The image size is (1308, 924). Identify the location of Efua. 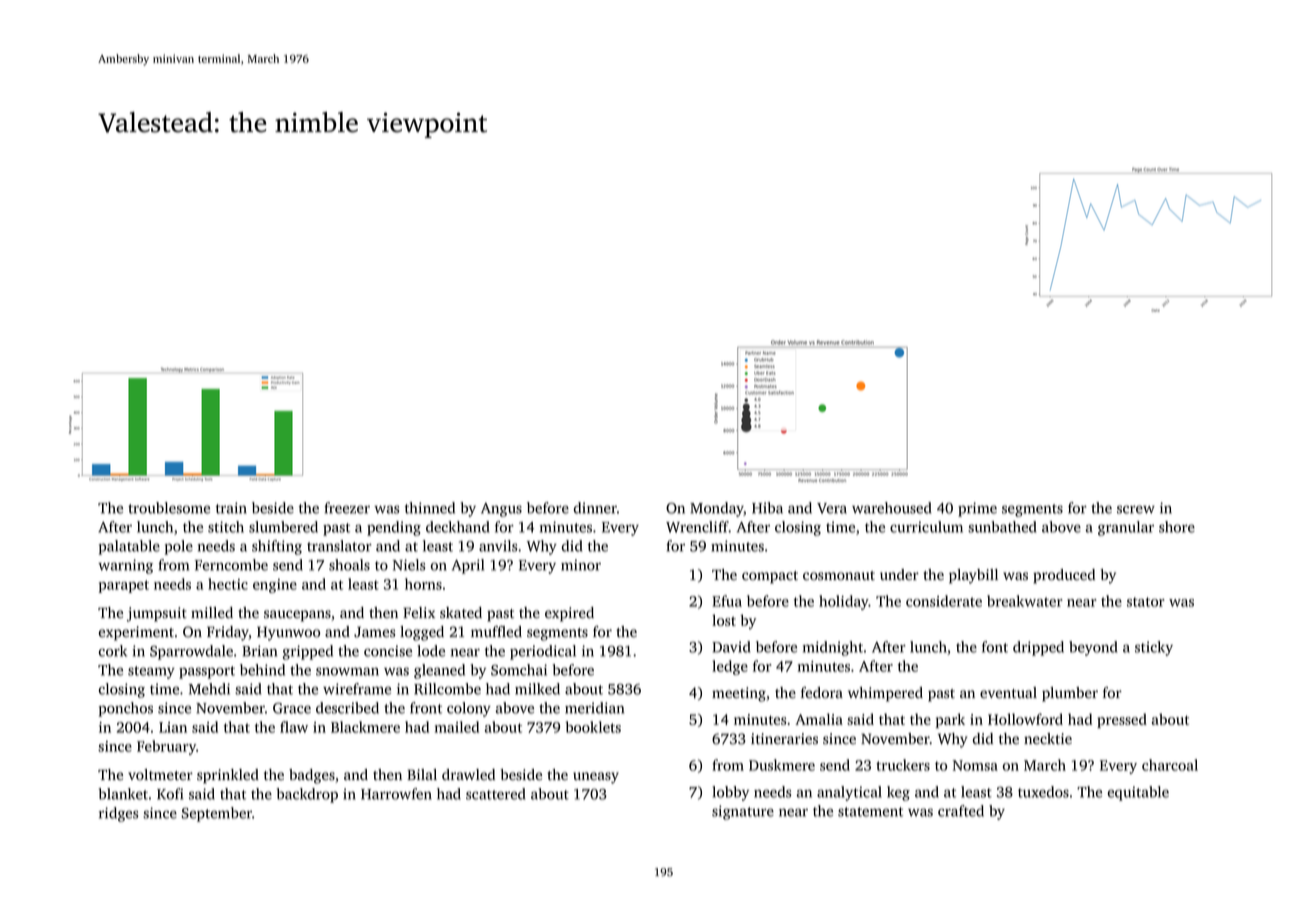
(727, 601).
